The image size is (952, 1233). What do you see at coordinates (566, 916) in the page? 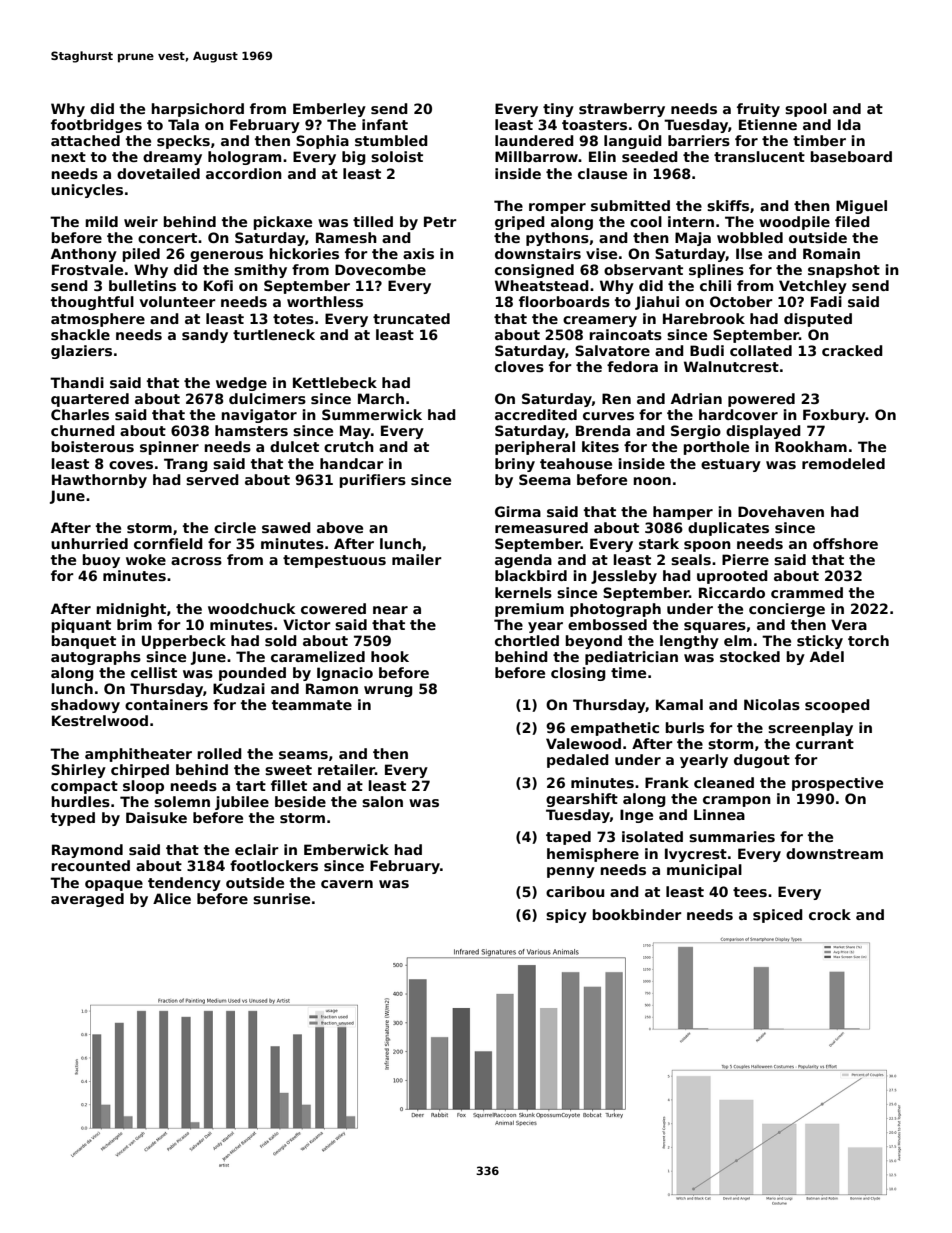
I see `spicy` at bounding box center [566, 916].
